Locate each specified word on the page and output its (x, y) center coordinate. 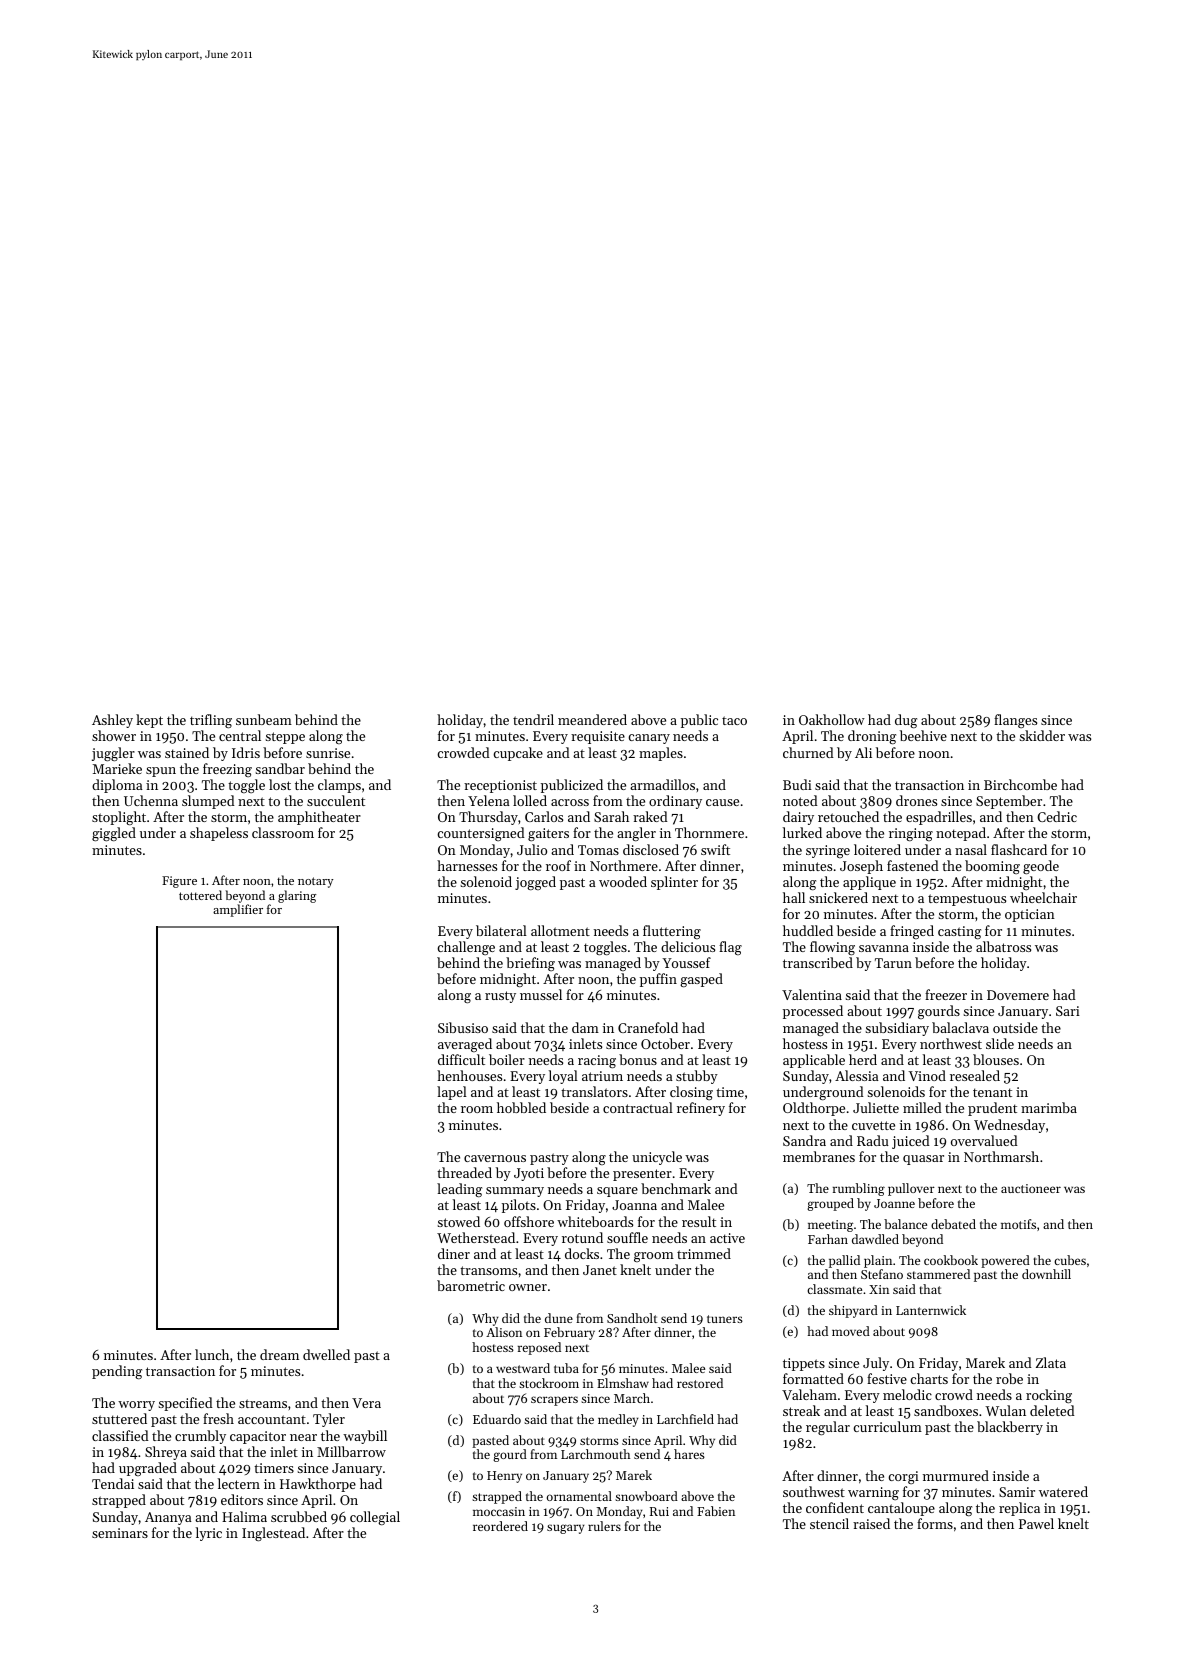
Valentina (812, 994)
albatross (1003, 946)
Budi (797, 784)
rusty (500, 997)
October (665, 1043)
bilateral (501, 930)
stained (187, 752)
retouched (848, 816)
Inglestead (273, 1534)
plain (878, 1261)
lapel (452, 1093)
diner (454, 1253)
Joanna (634, 1205)
